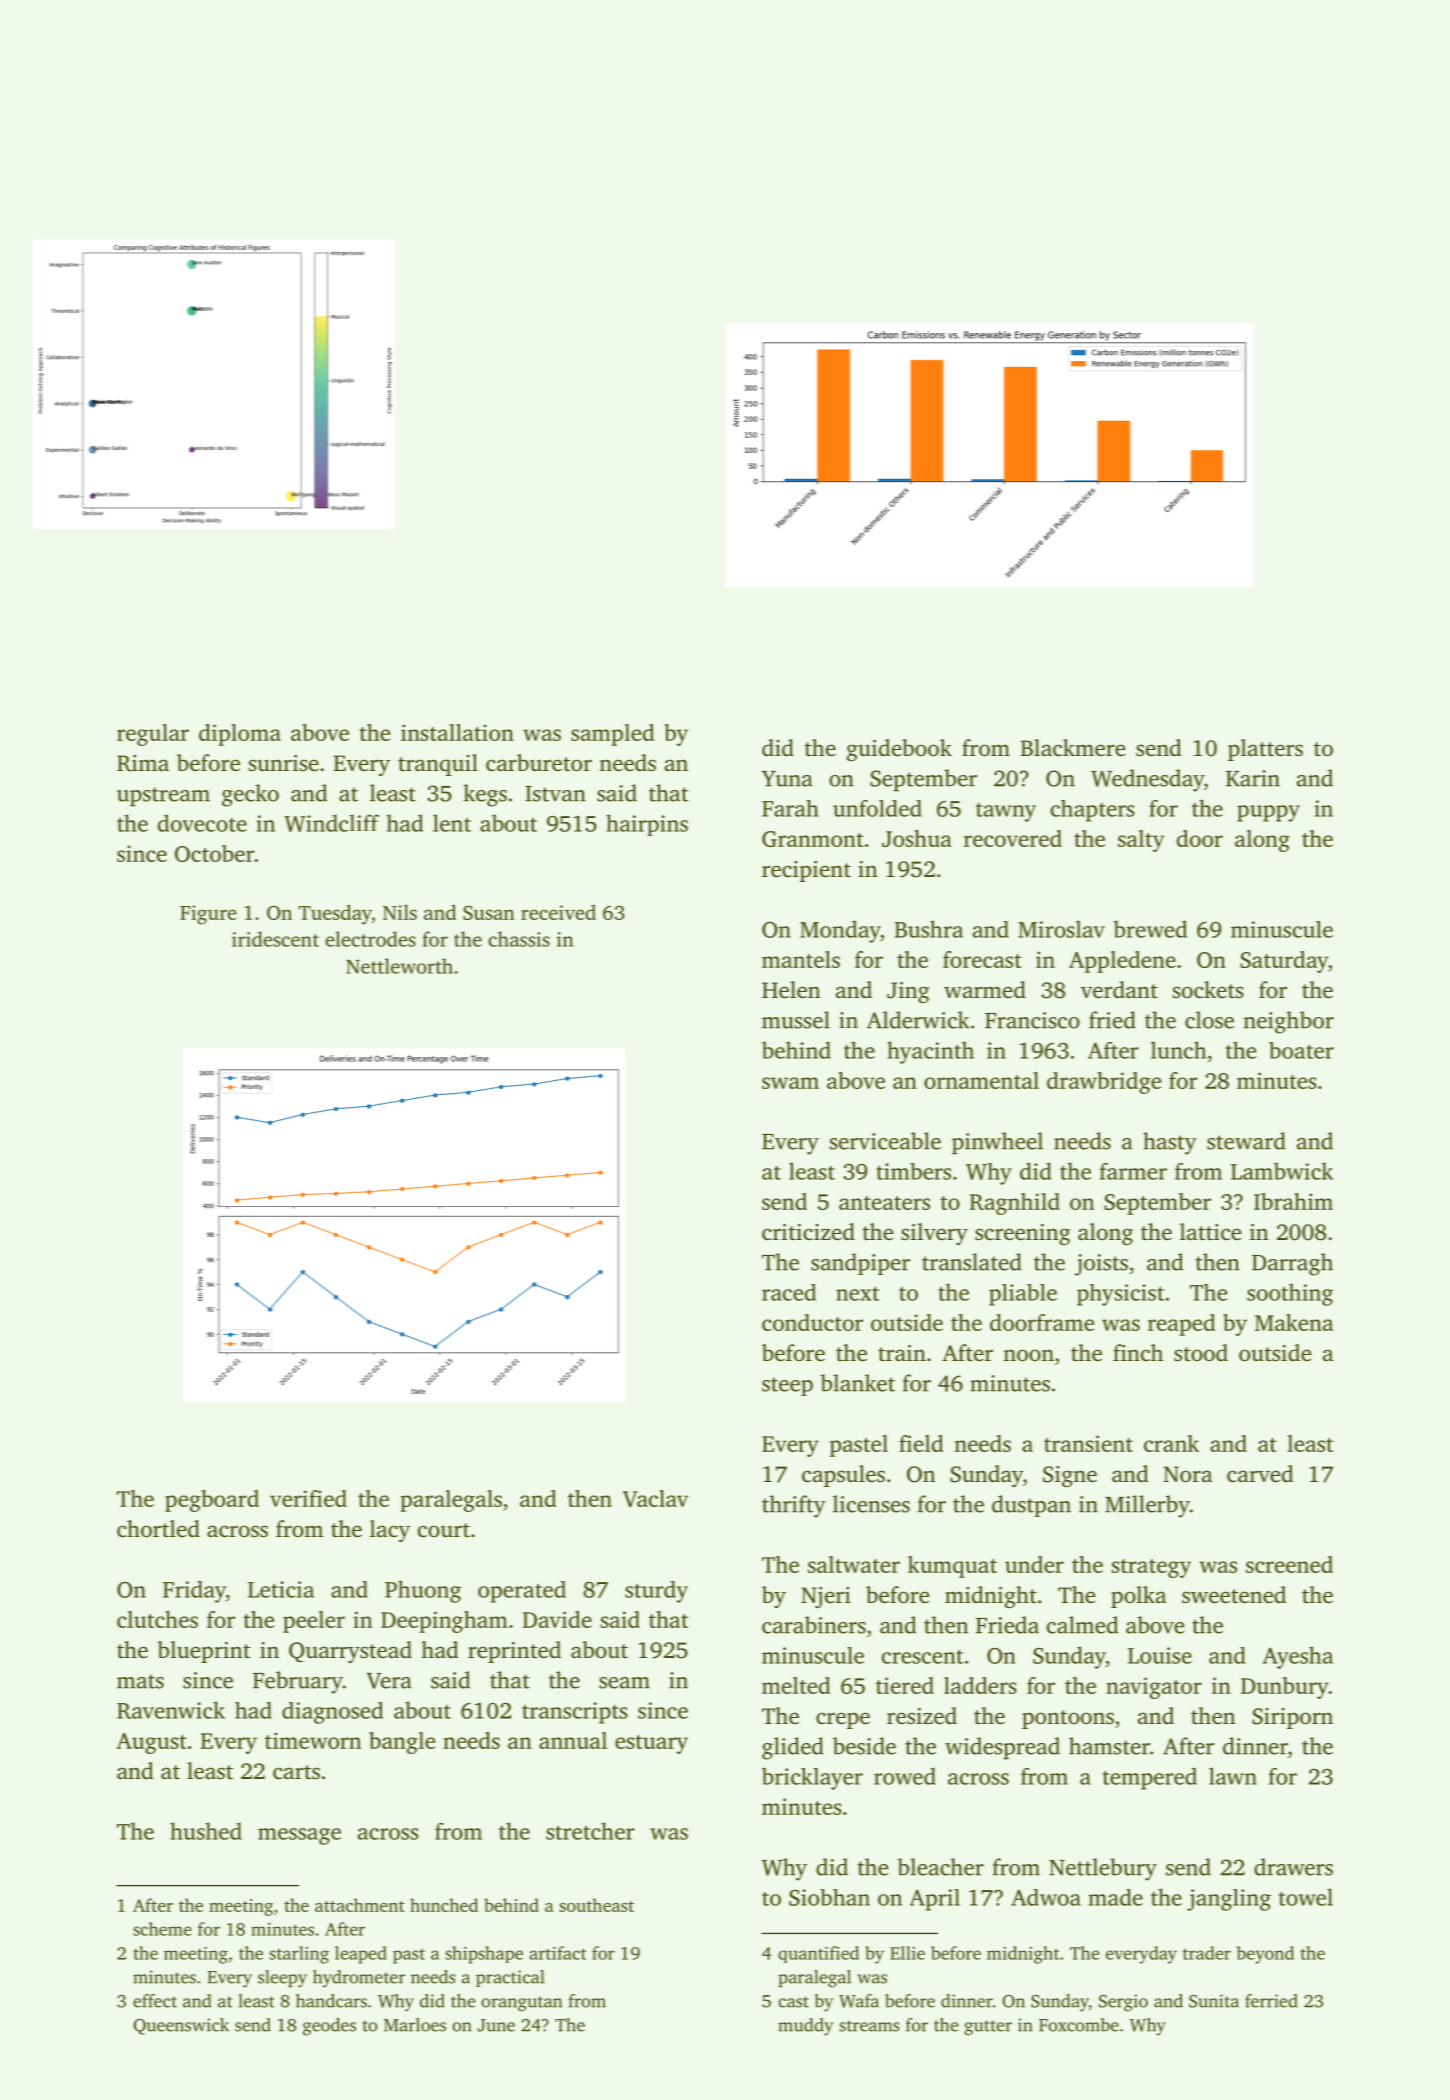  I want to click on tranquil, so click(438, 765).
